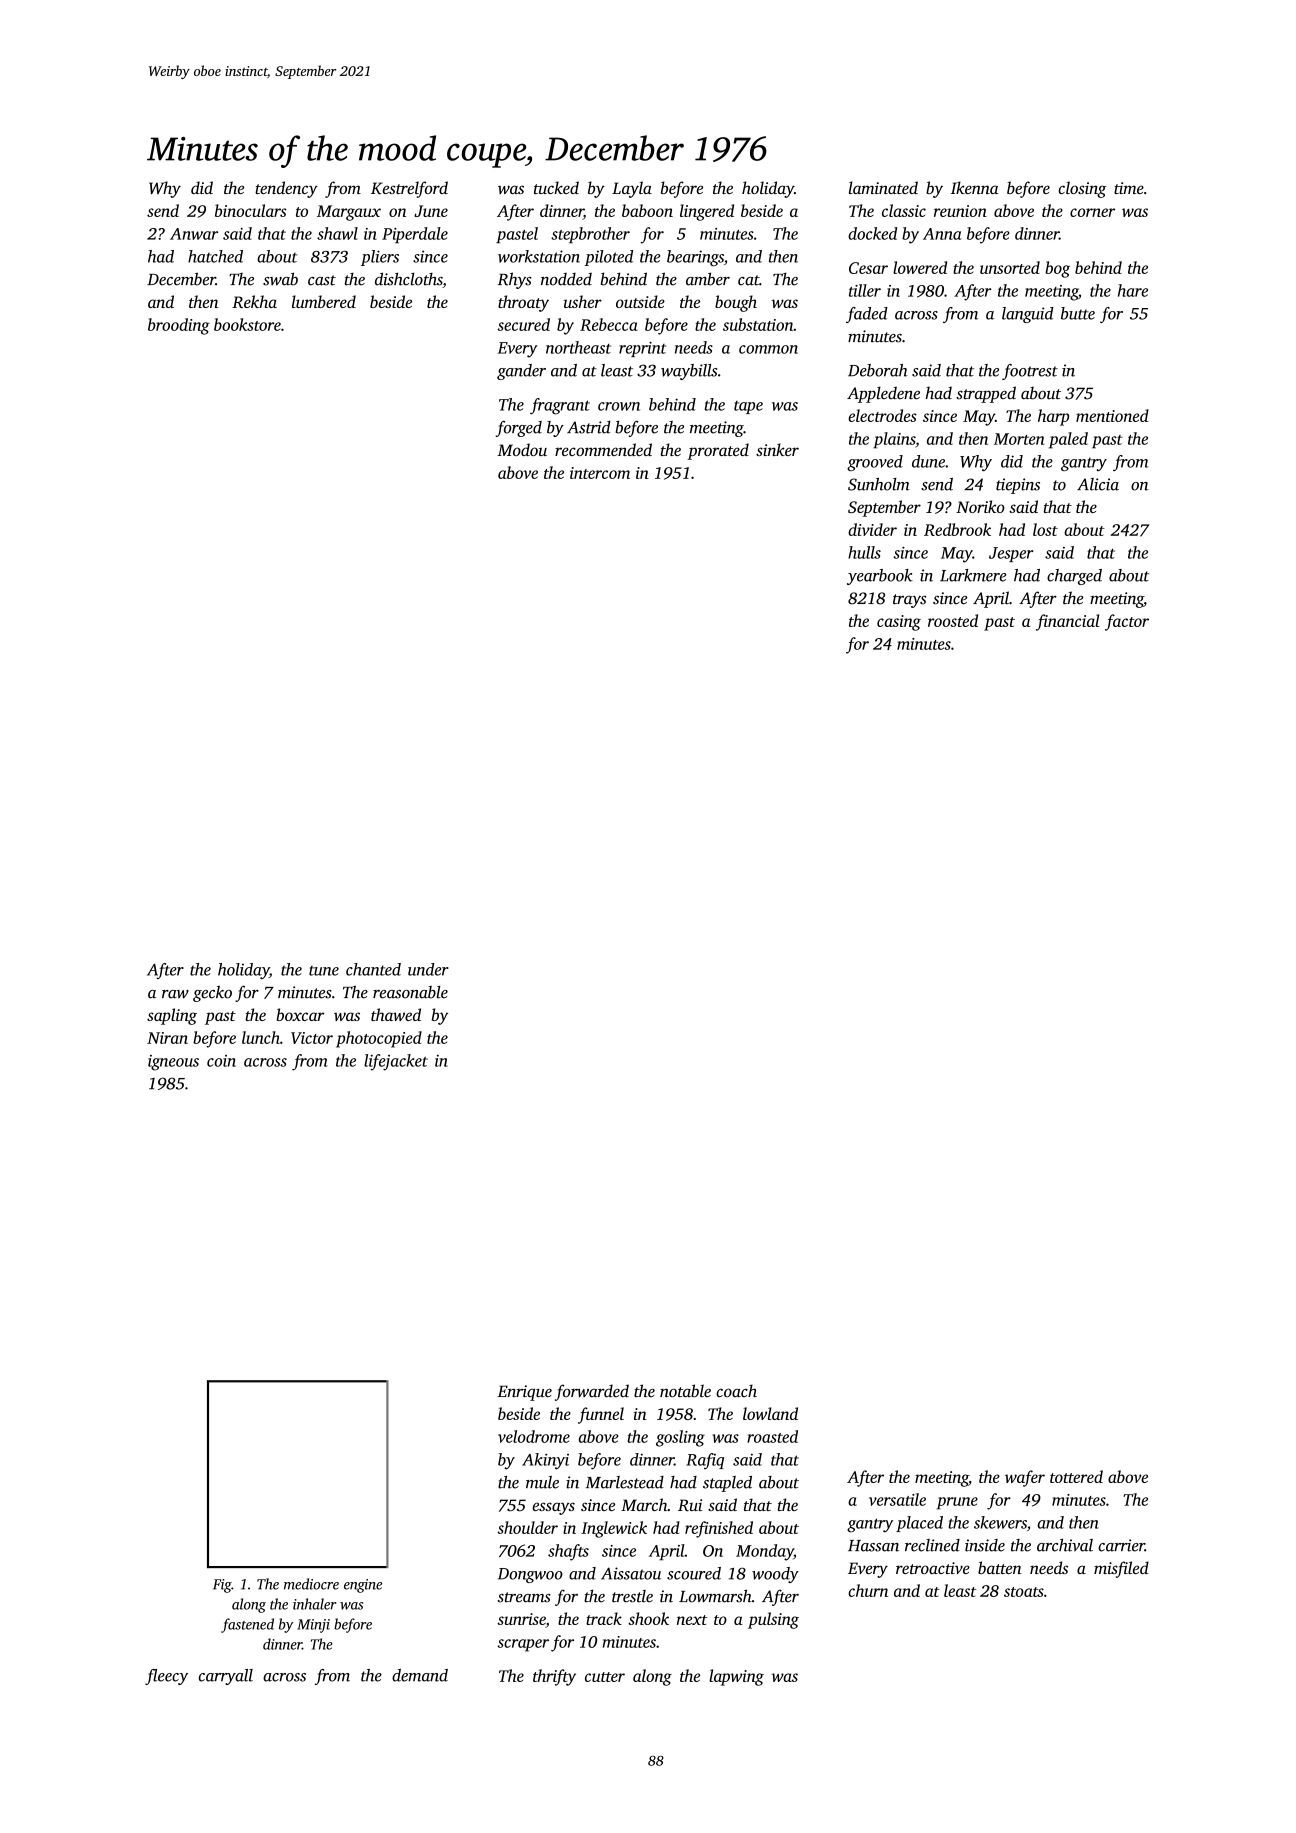 The height and width of the page is (1833, 1296). What do you see at coordinates (324, 971) in the page?
I see `tune` at bounding box center [324, 971].
